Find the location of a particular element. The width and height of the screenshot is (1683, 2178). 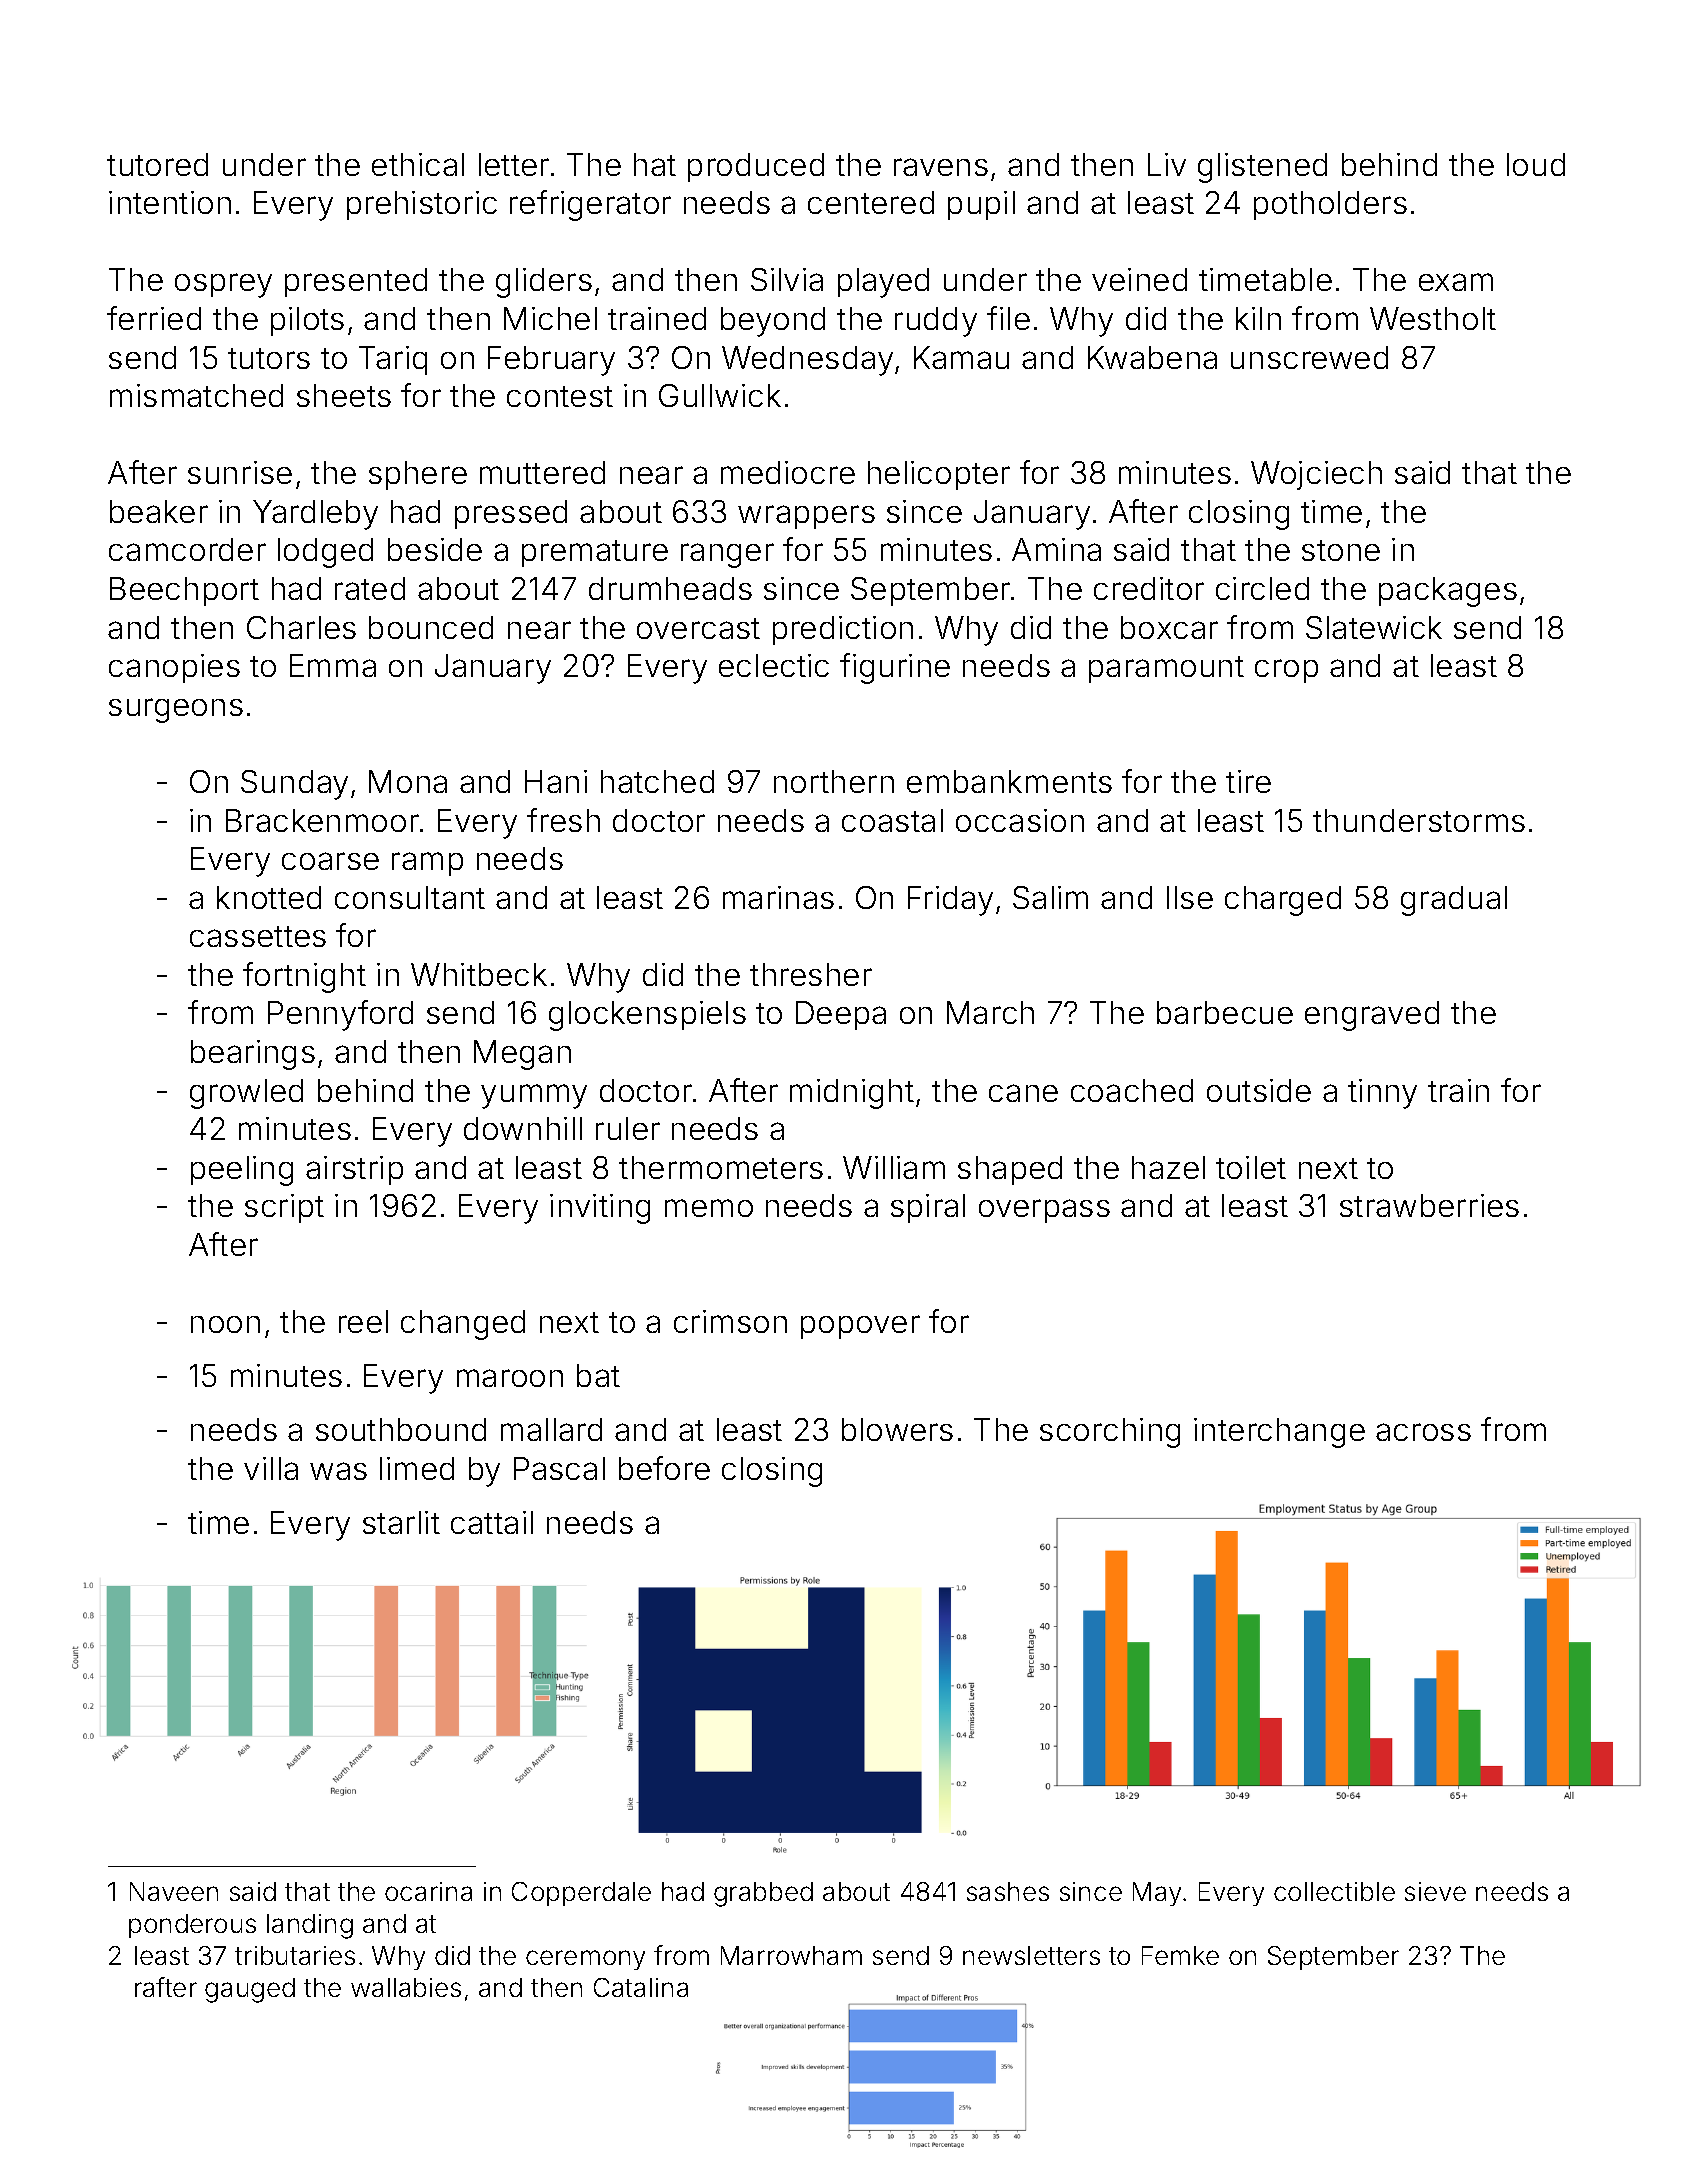

stone is located at coordinates (1341, 550).
